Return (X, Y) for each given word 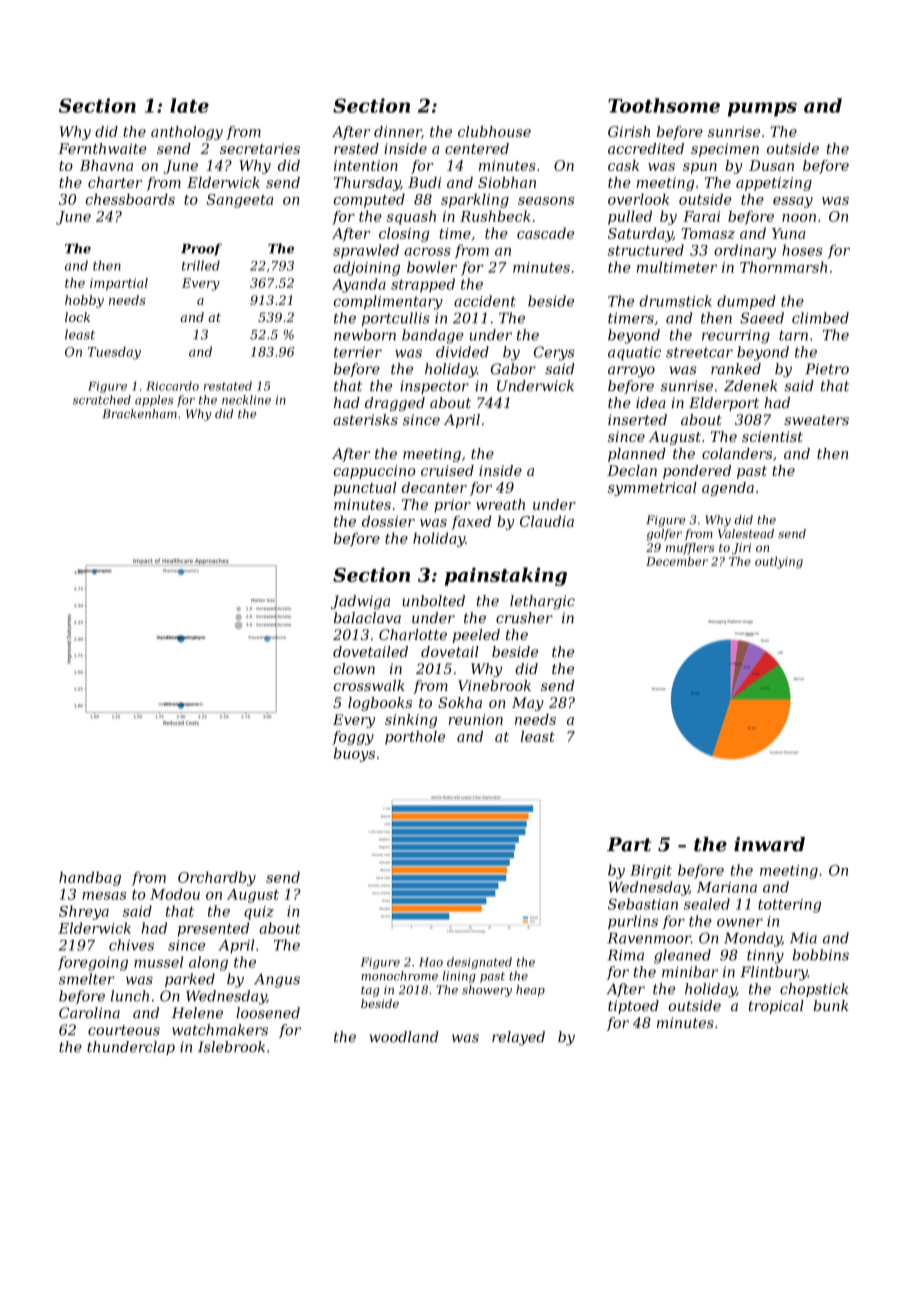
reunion (476, 719)
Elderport (724, 404)
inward (769, 844)
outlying (779, 563)
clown (354, 668)
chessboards (130, 199)
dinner (397, 131)
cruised (447, 470)
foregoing (93, 963)
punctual (365, 489)
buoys (354, 754)
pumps (762, 109)
